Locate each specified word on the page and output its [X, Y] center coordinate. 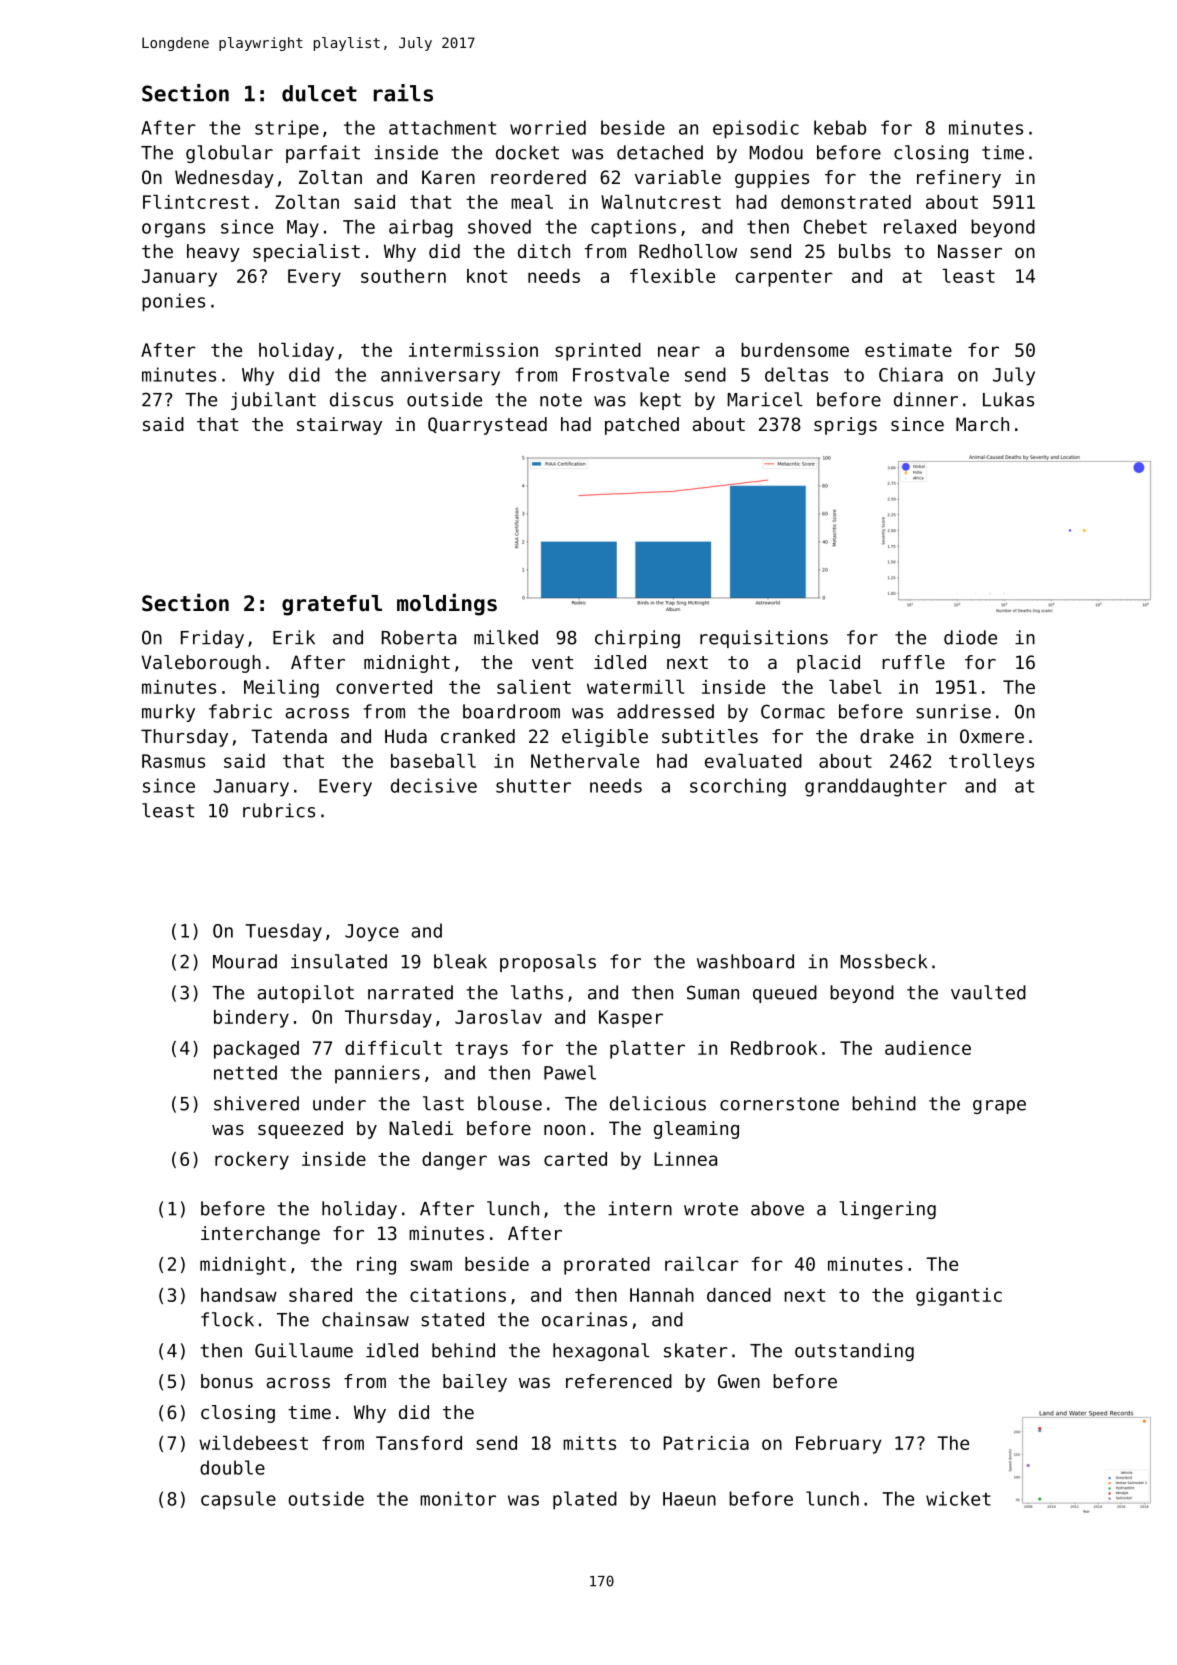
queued [785, 994]
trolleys [991, 762]
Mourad [245, 961]
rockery [252, 1161]
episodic [756, 129]
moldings [447, 604]
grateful [332, 605]
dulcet [319, 93]
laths [537, 992]
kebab [840, 127]
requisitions [764, 639]
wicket [958, 1498]
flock [227, 1319]
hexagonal [601, 1352]
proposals [548, 963]
